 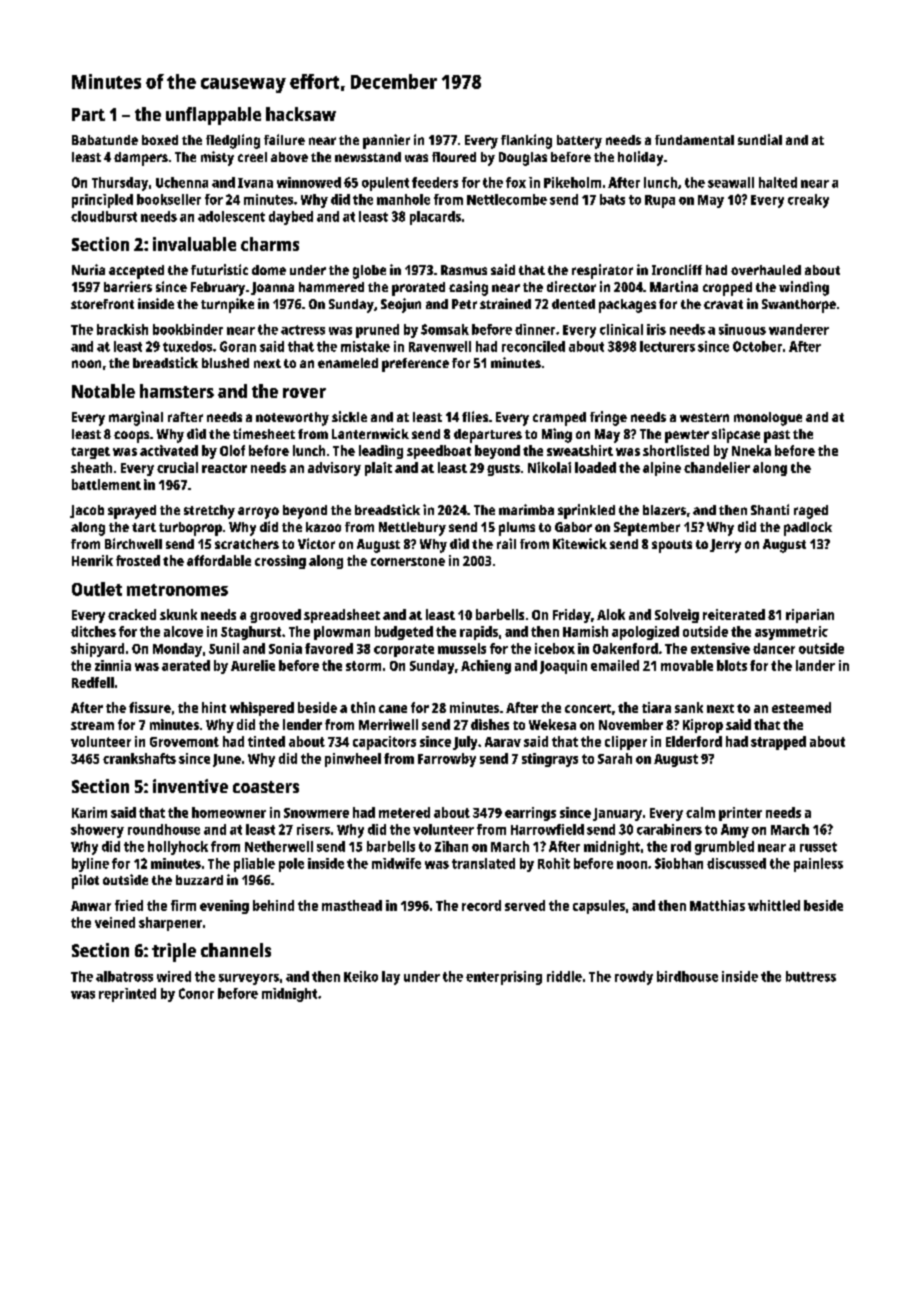 What do you see at coordinates (236, 950) in the screenshot?
I see `channels` at bounding box center [236, 950].
